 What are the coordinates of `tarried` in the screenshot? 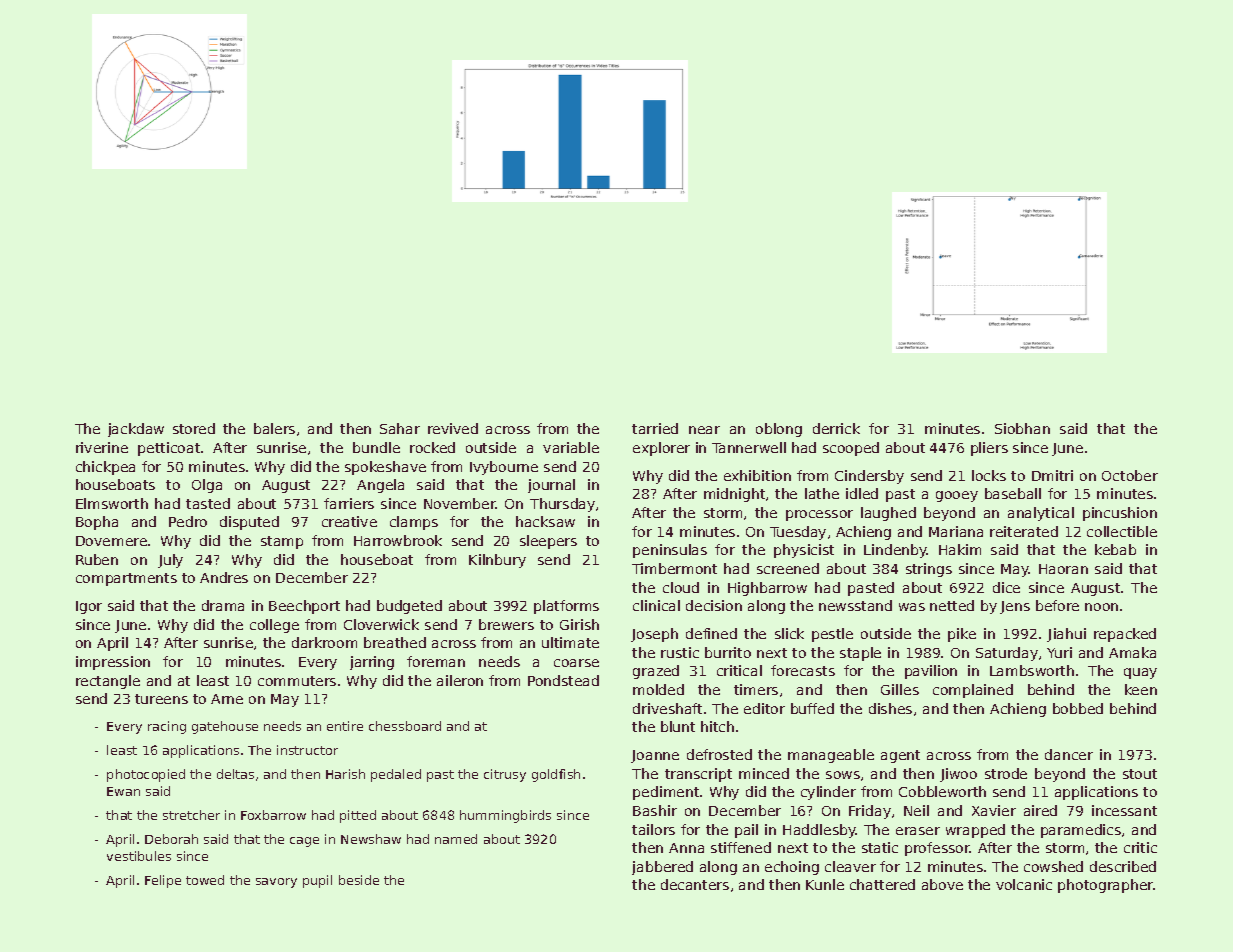 It's located at (655, 428).
